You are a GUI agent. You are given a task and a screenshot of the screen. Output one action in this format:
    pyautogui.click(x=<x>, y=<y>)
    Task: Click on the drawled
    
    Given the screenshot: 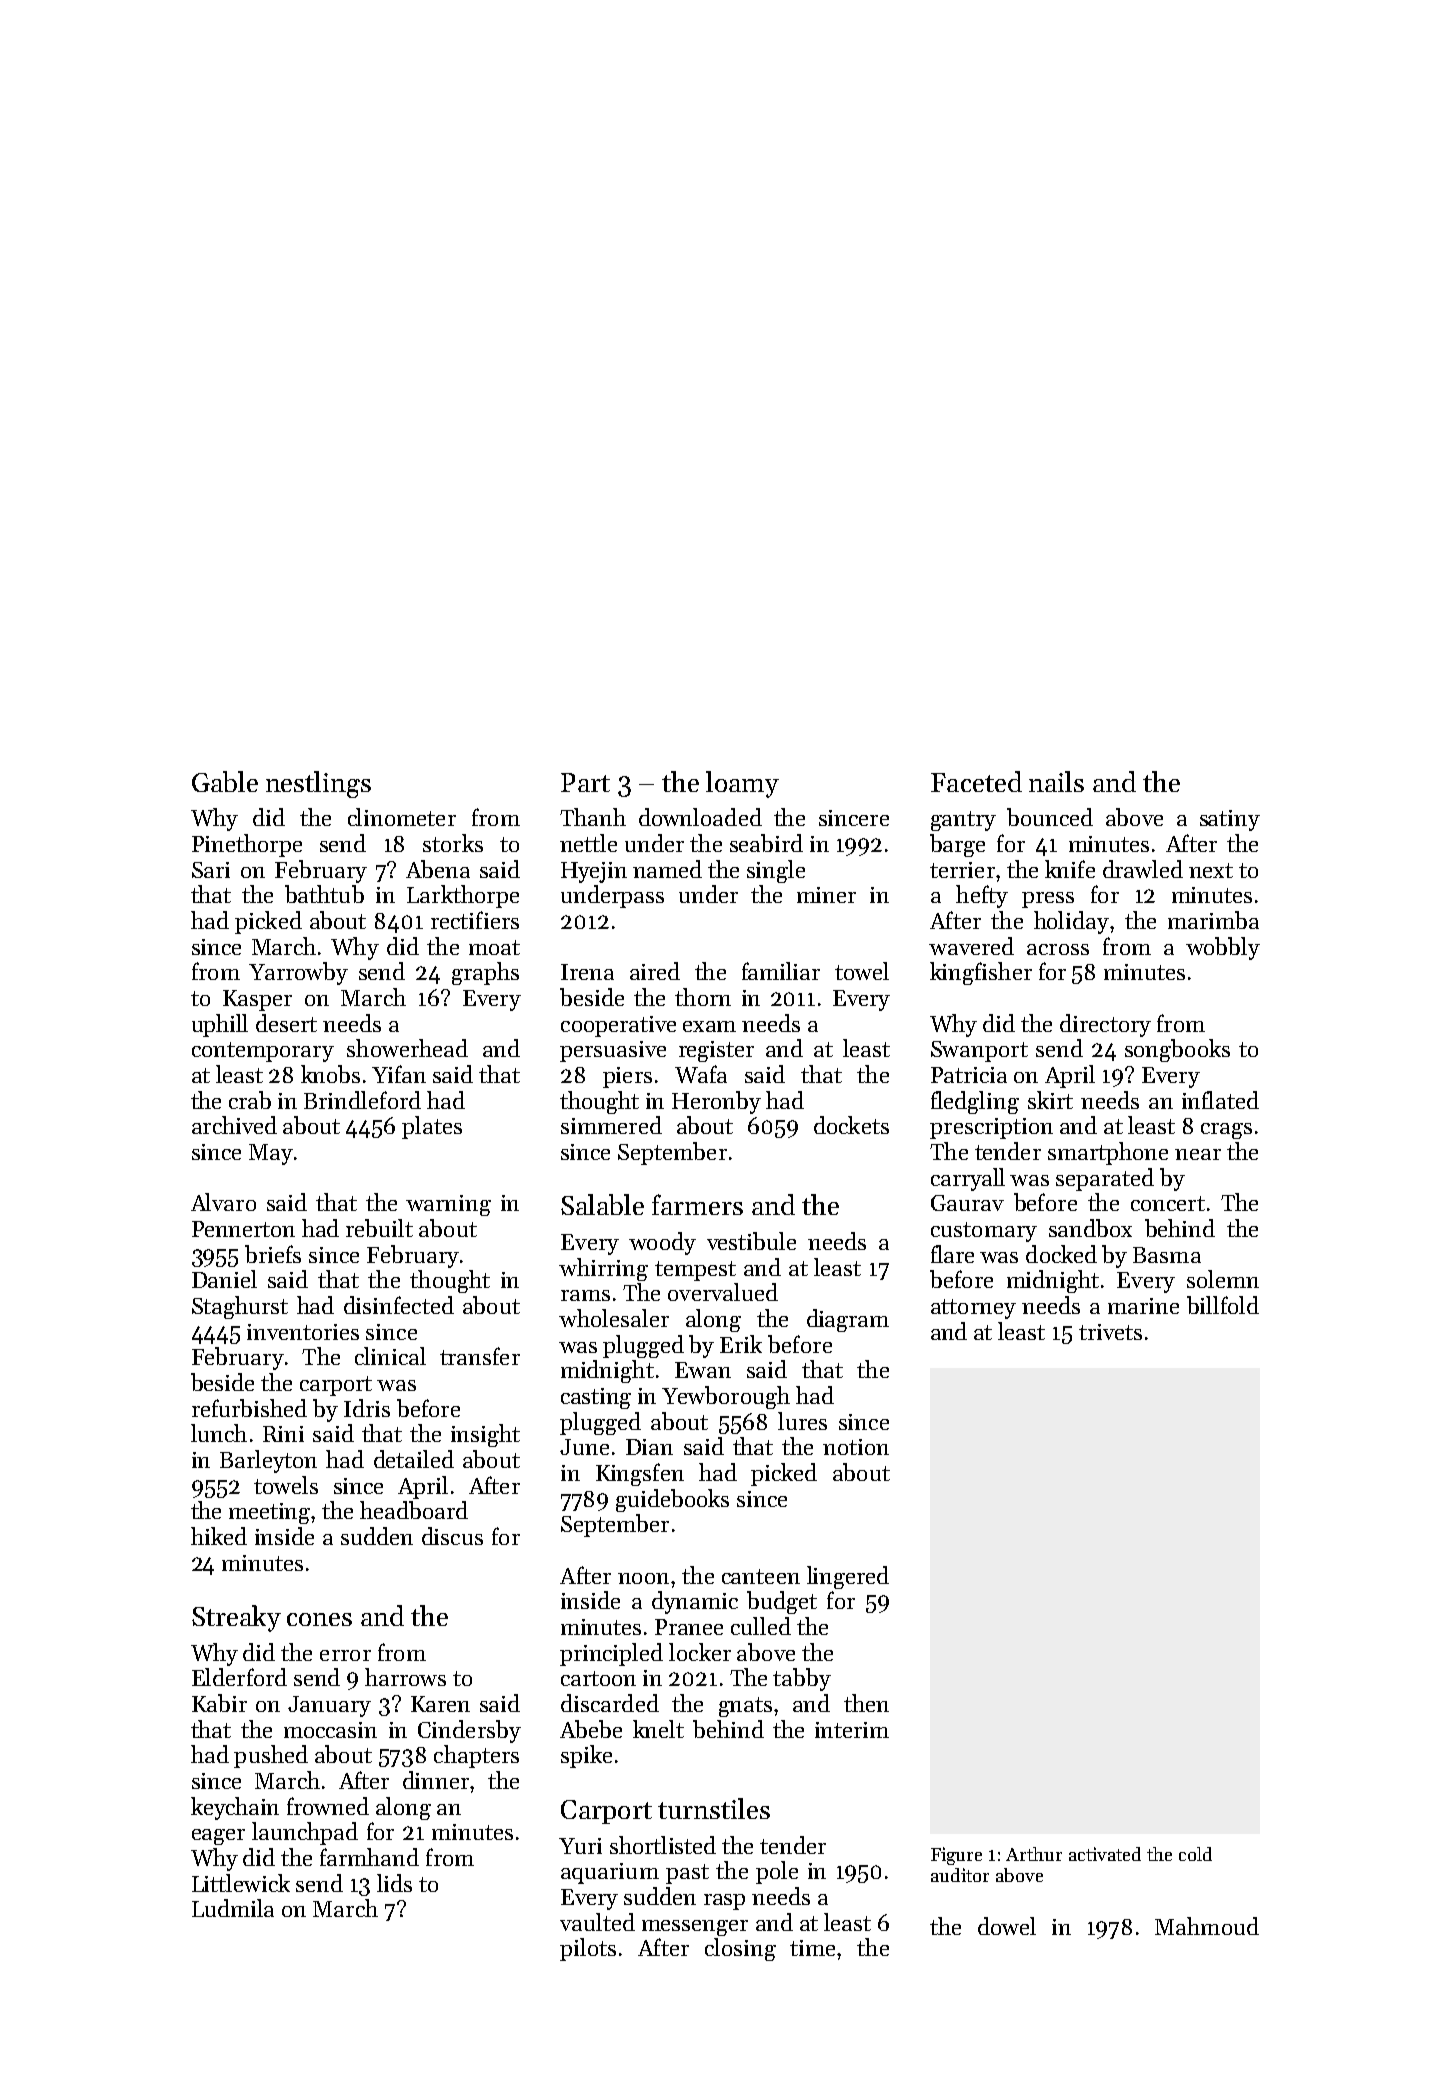 What is the action you would take?
    pyautogui.click(x=1143, y=869)
